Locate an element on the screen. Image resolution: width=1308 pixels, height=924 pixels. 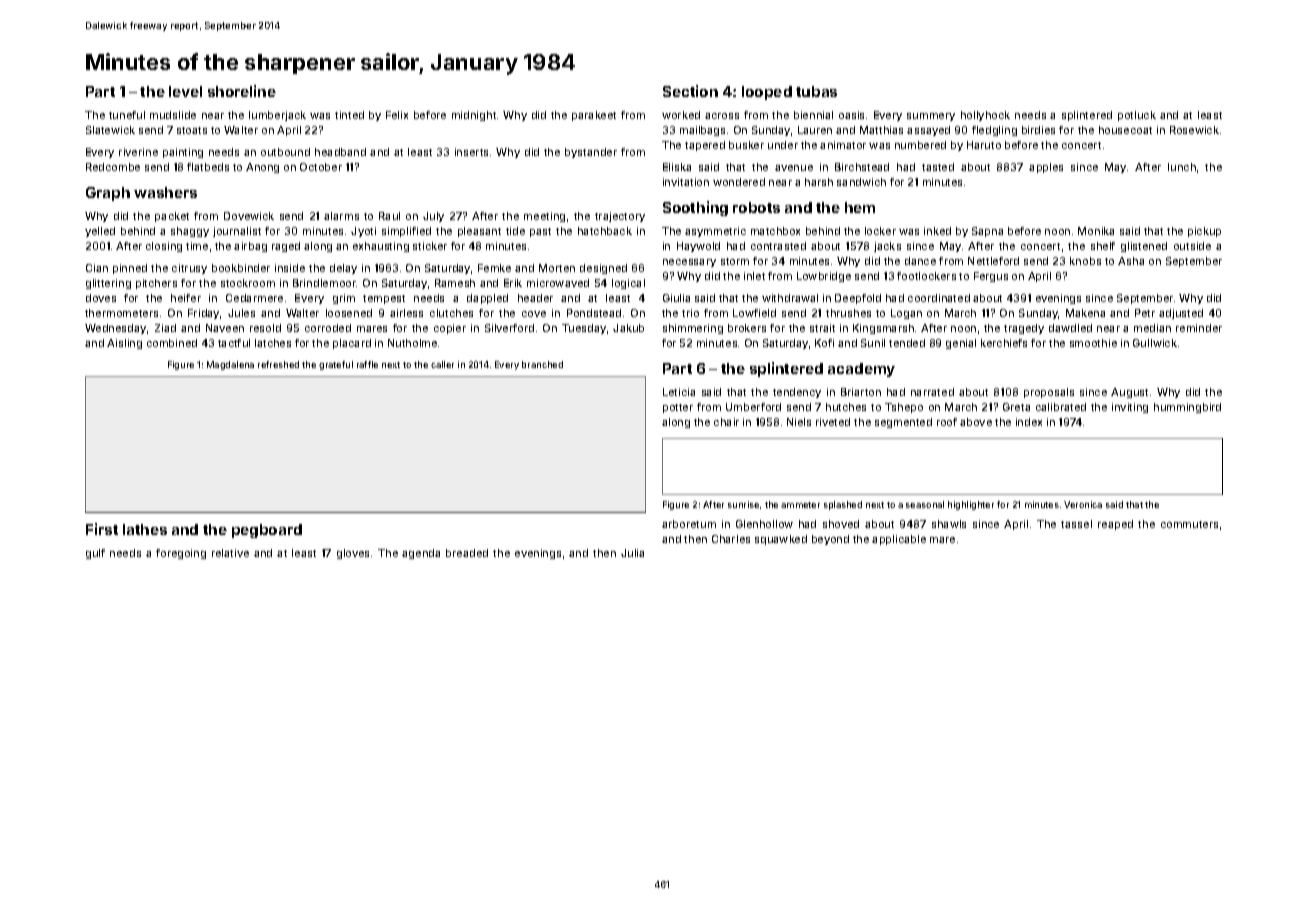
raffle is located at coordinates (367, 364).
